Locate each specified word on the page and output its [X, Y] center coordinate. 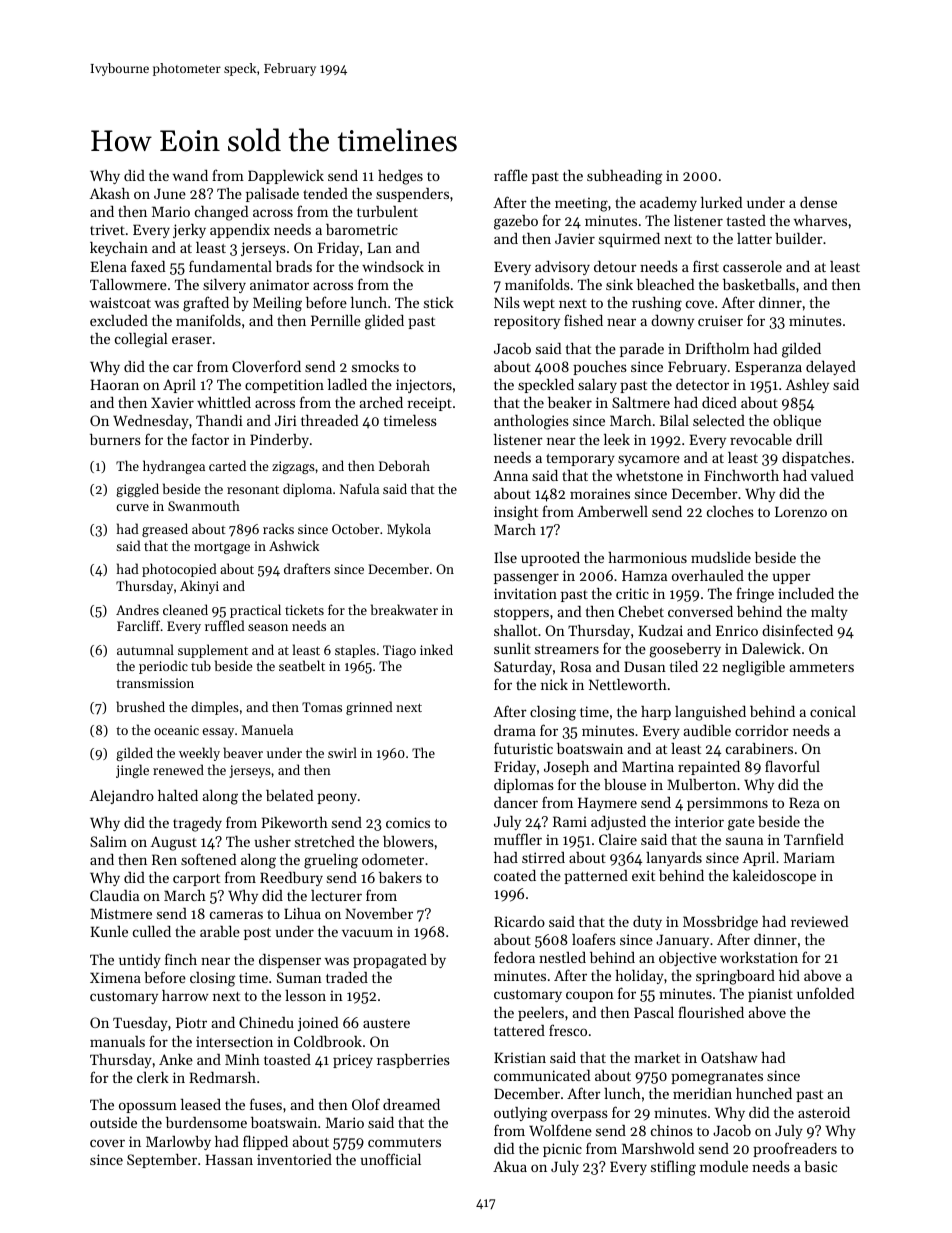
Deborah [404, 465]
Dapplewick [286, 177]
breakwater [404, 609]
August [174, 843]
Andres [137, 609]
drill [809, 439]
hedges [400, 177]
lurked [721, 202]
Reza [804, 802]
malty [829, 613]
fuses [266, 1104]
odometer [393, 859]
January [682, 941]
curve [132, 507]
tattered [519, 1030]
